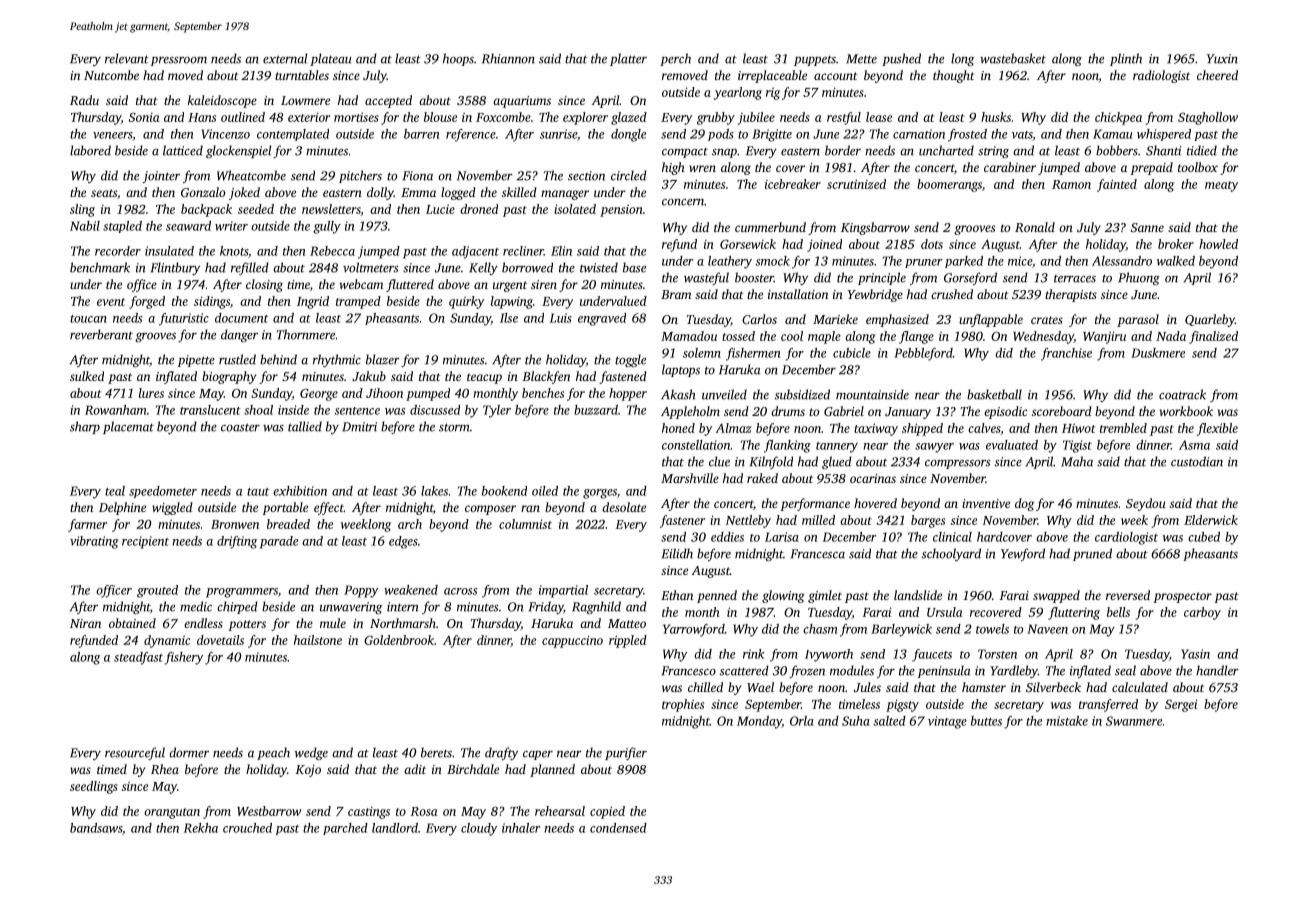 This screenshot has height=924, width=1308. I want to click on wiggled, so click(172, 508).
